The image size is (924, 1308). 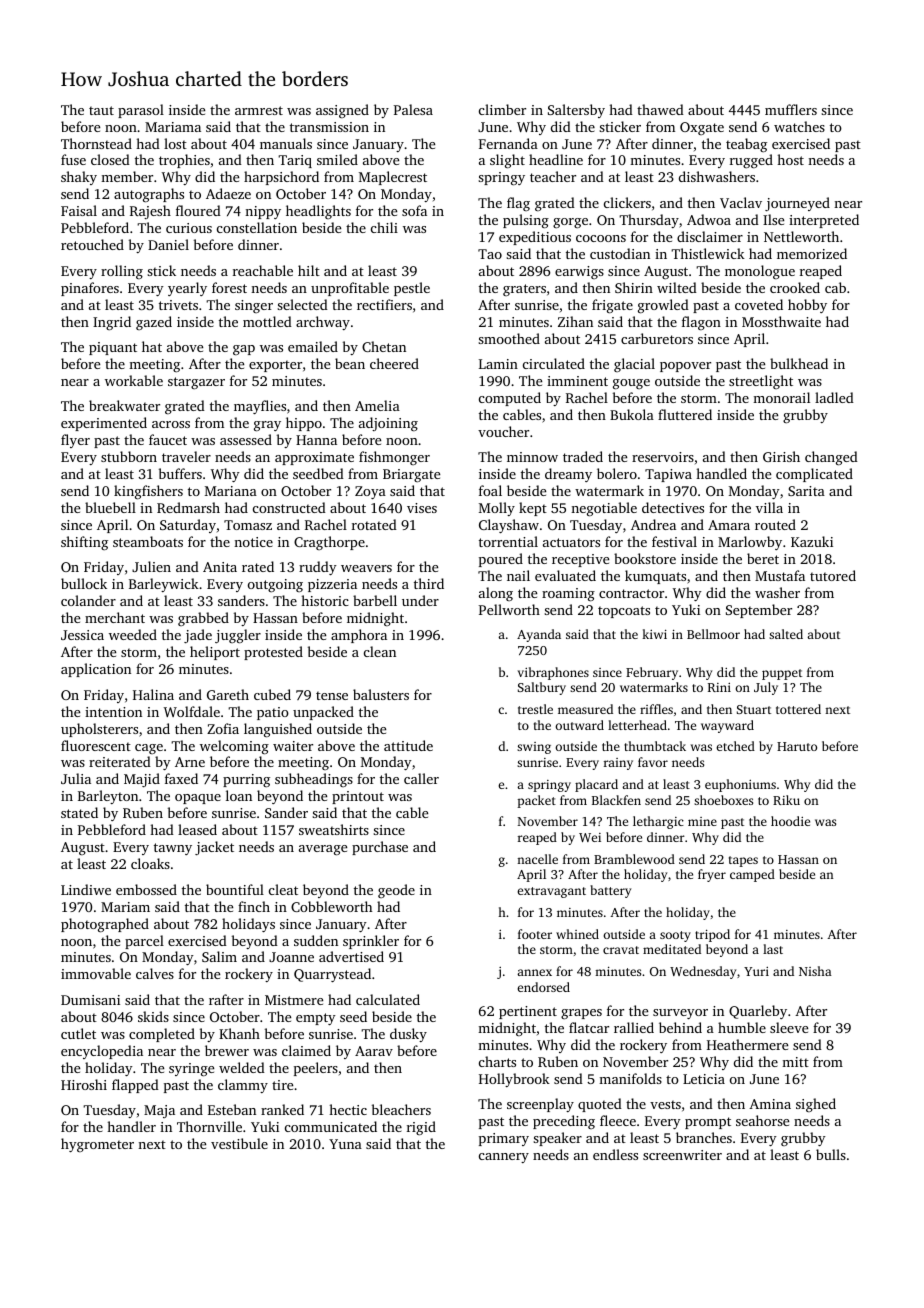 What do you see at coordinates (239, 795) in the page?
I see `loan` at bounding box center [239, 795].
